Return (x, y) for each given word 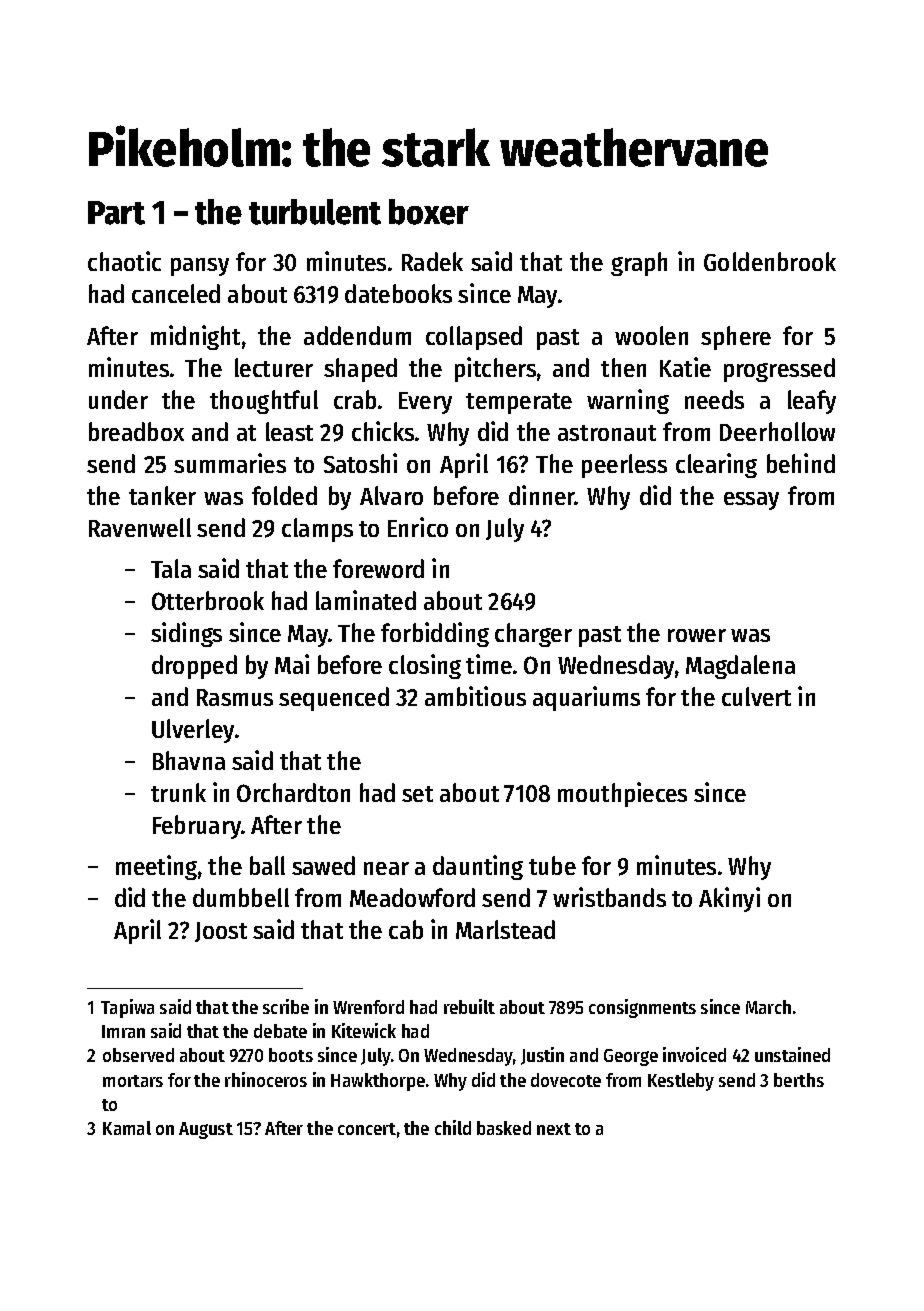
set (417, 794)
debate (280, 1031)
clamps (317, 530)
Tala (171, 568)
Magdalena (740, 667)
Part (116, 213)
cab (406, 929)
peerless (624, 466)
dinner (542, 495)
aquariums (586, 698)
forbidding (435, 634)
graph (639, 264)
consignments (642, 1008)
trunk (178, 792)
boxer (429, 212)
